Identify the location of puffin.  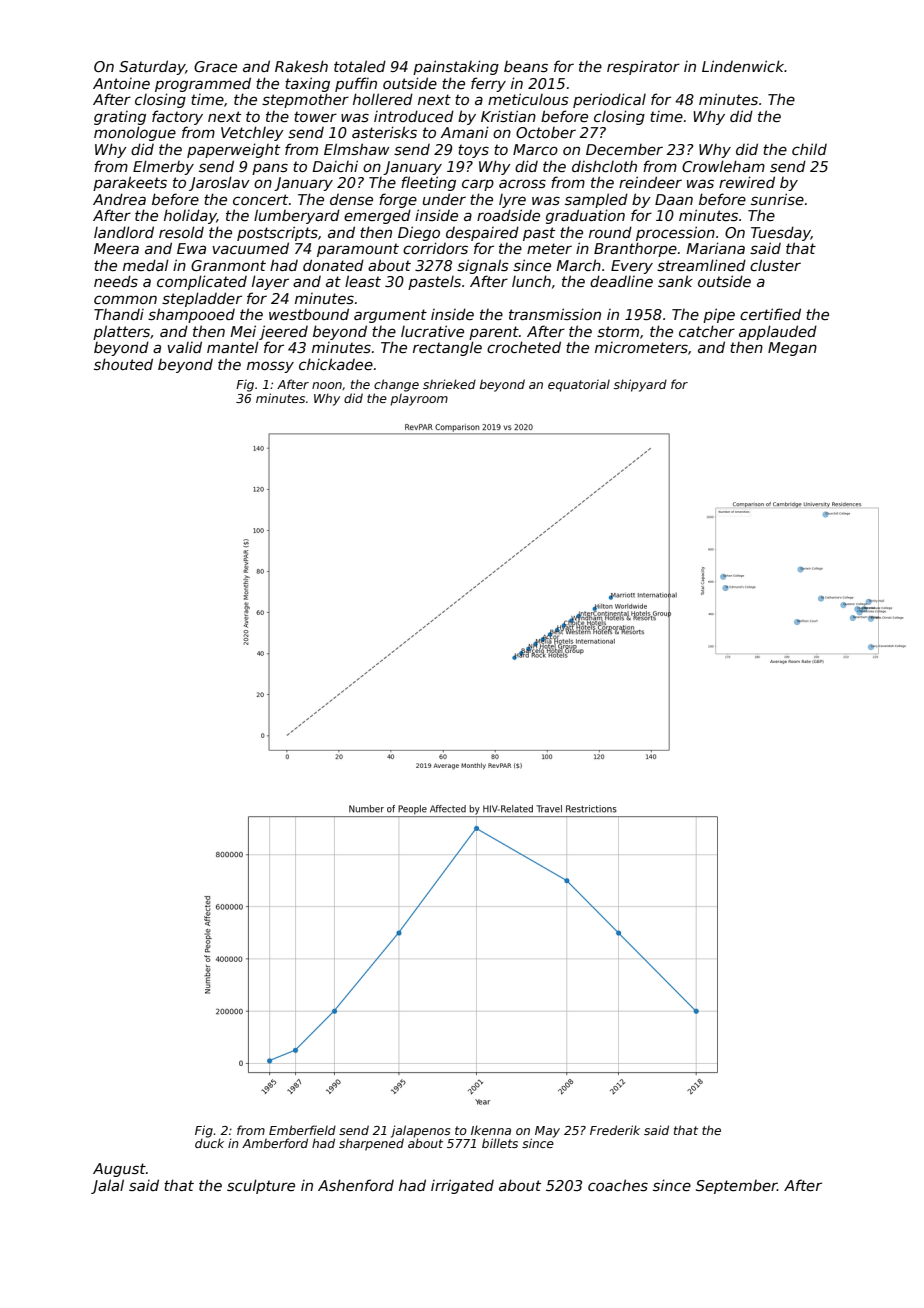
(356, 84).
